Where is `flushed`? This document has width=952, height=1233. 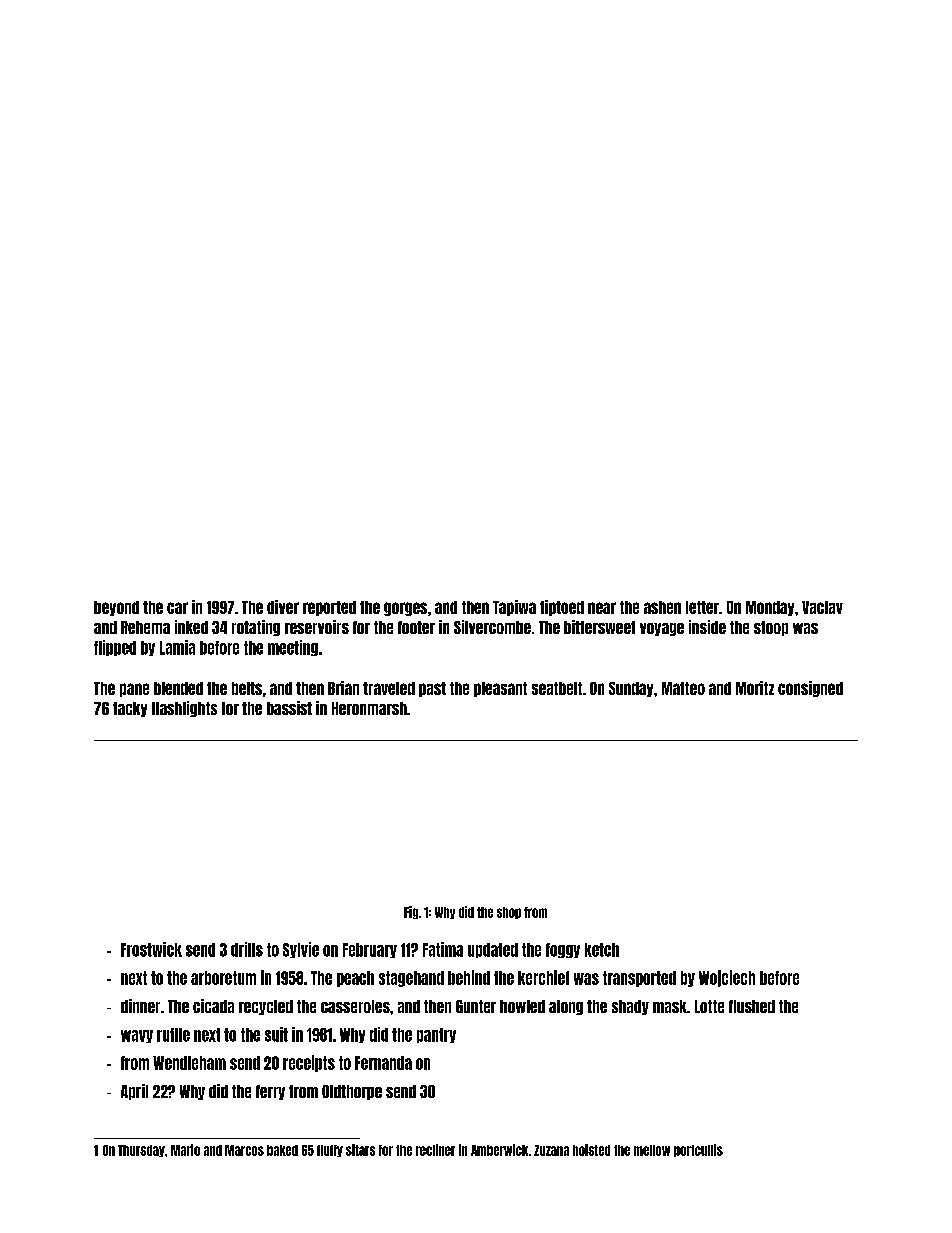 flushed is located at coordinates (752, 1006).
